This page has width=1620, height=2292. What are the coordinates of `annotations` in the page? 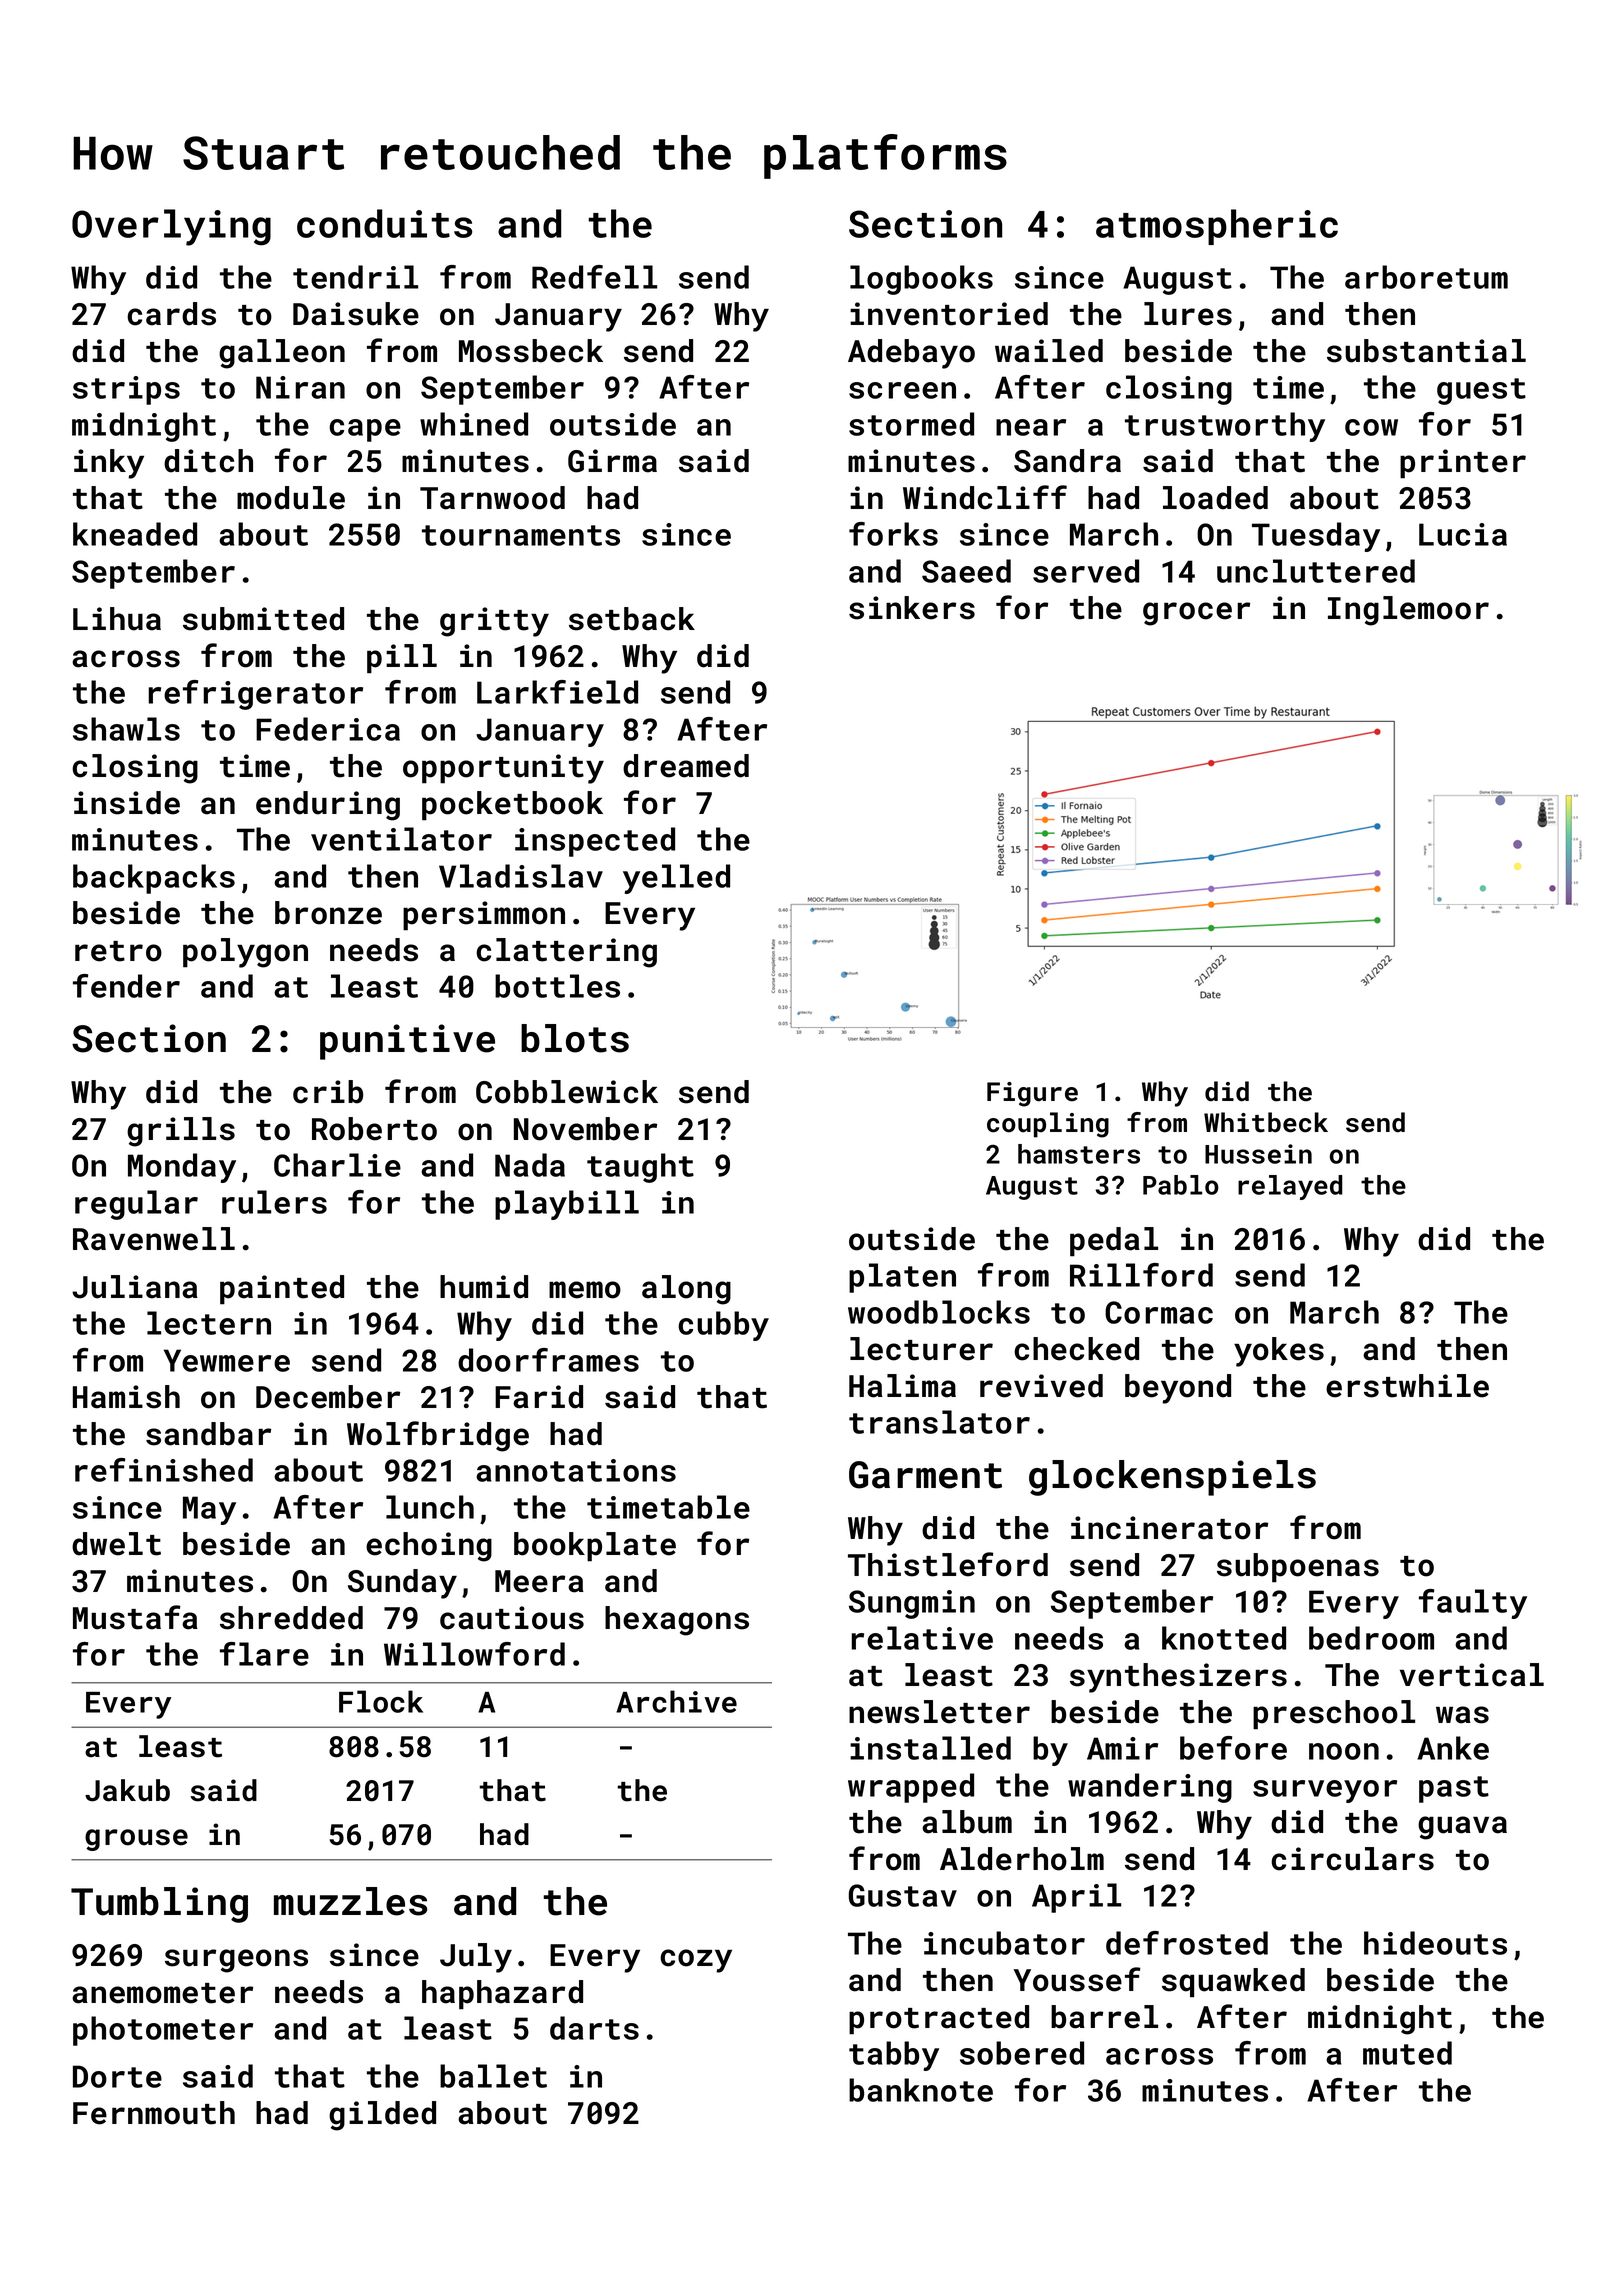 It's located at (576, 1470).
